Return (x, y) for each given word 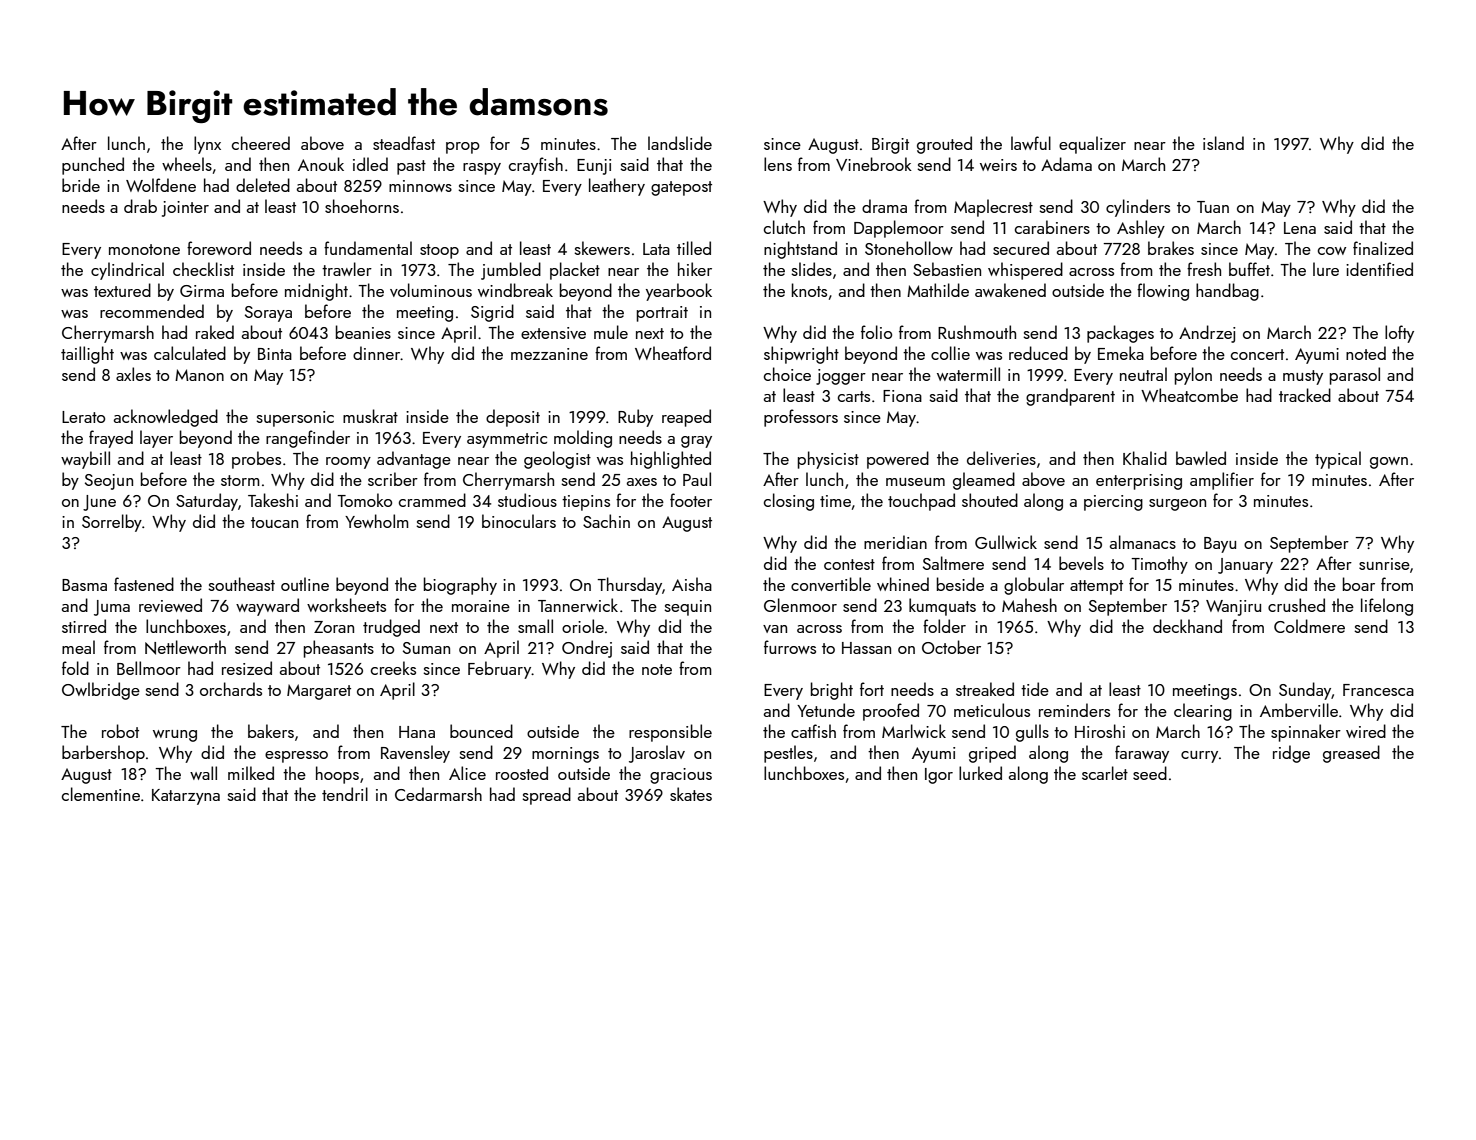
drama (884, 206)
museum (915, 482)
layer (156, 439)
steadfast (404, 143)
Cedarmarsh (438, 794)
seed (1150, 773)
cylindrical (127, 271)
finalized (1383, 248)
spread (546, 796)
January (1245, 566)
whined (903, 584)
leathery (617, 187)
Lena (1300, 228)
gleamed (984, 481)
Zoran (334, 627)
